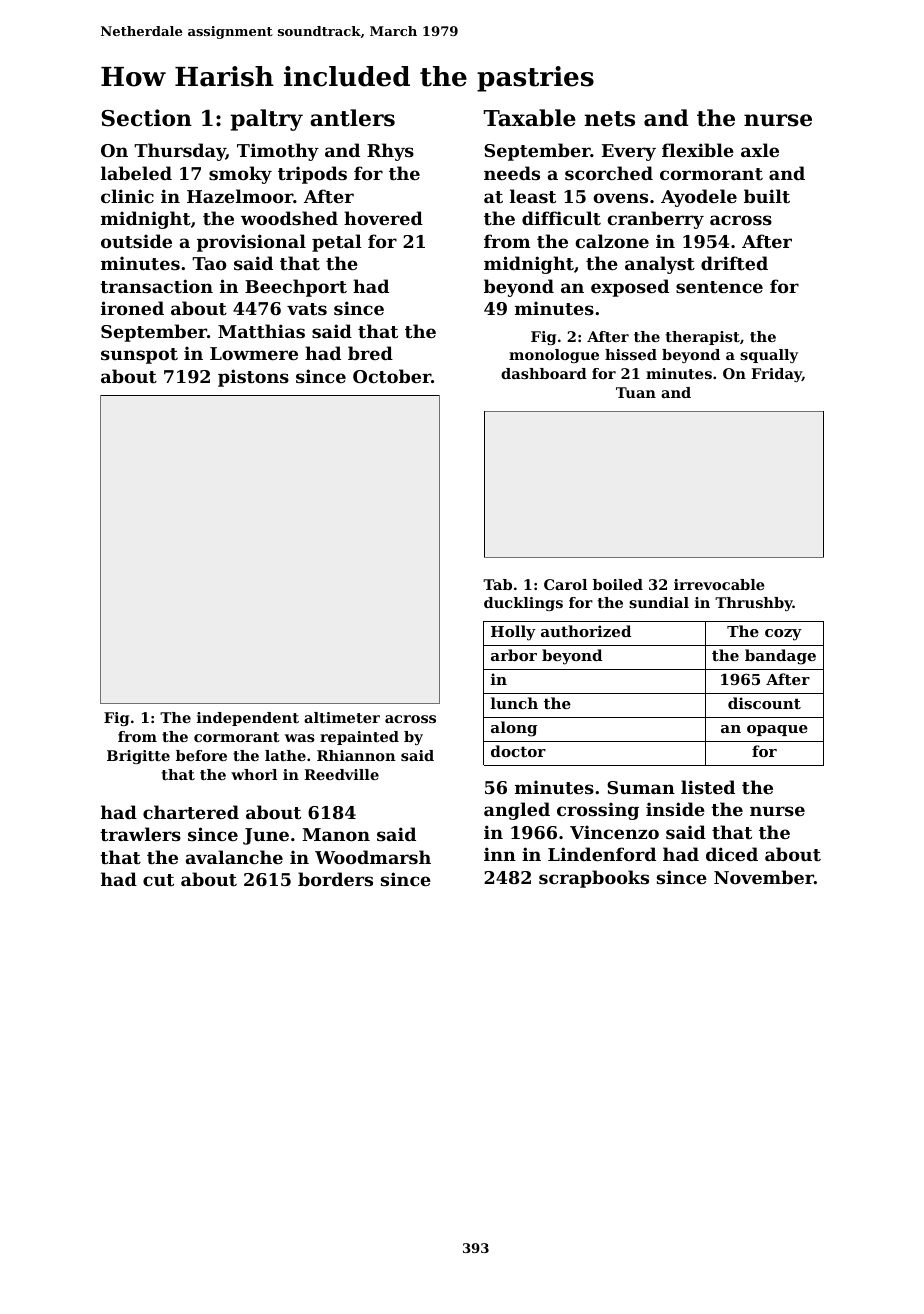 The width and height of the image is (924, 1314). Describe the element at coordinates (659, 602) in the image. I see `sundial` at that location.
